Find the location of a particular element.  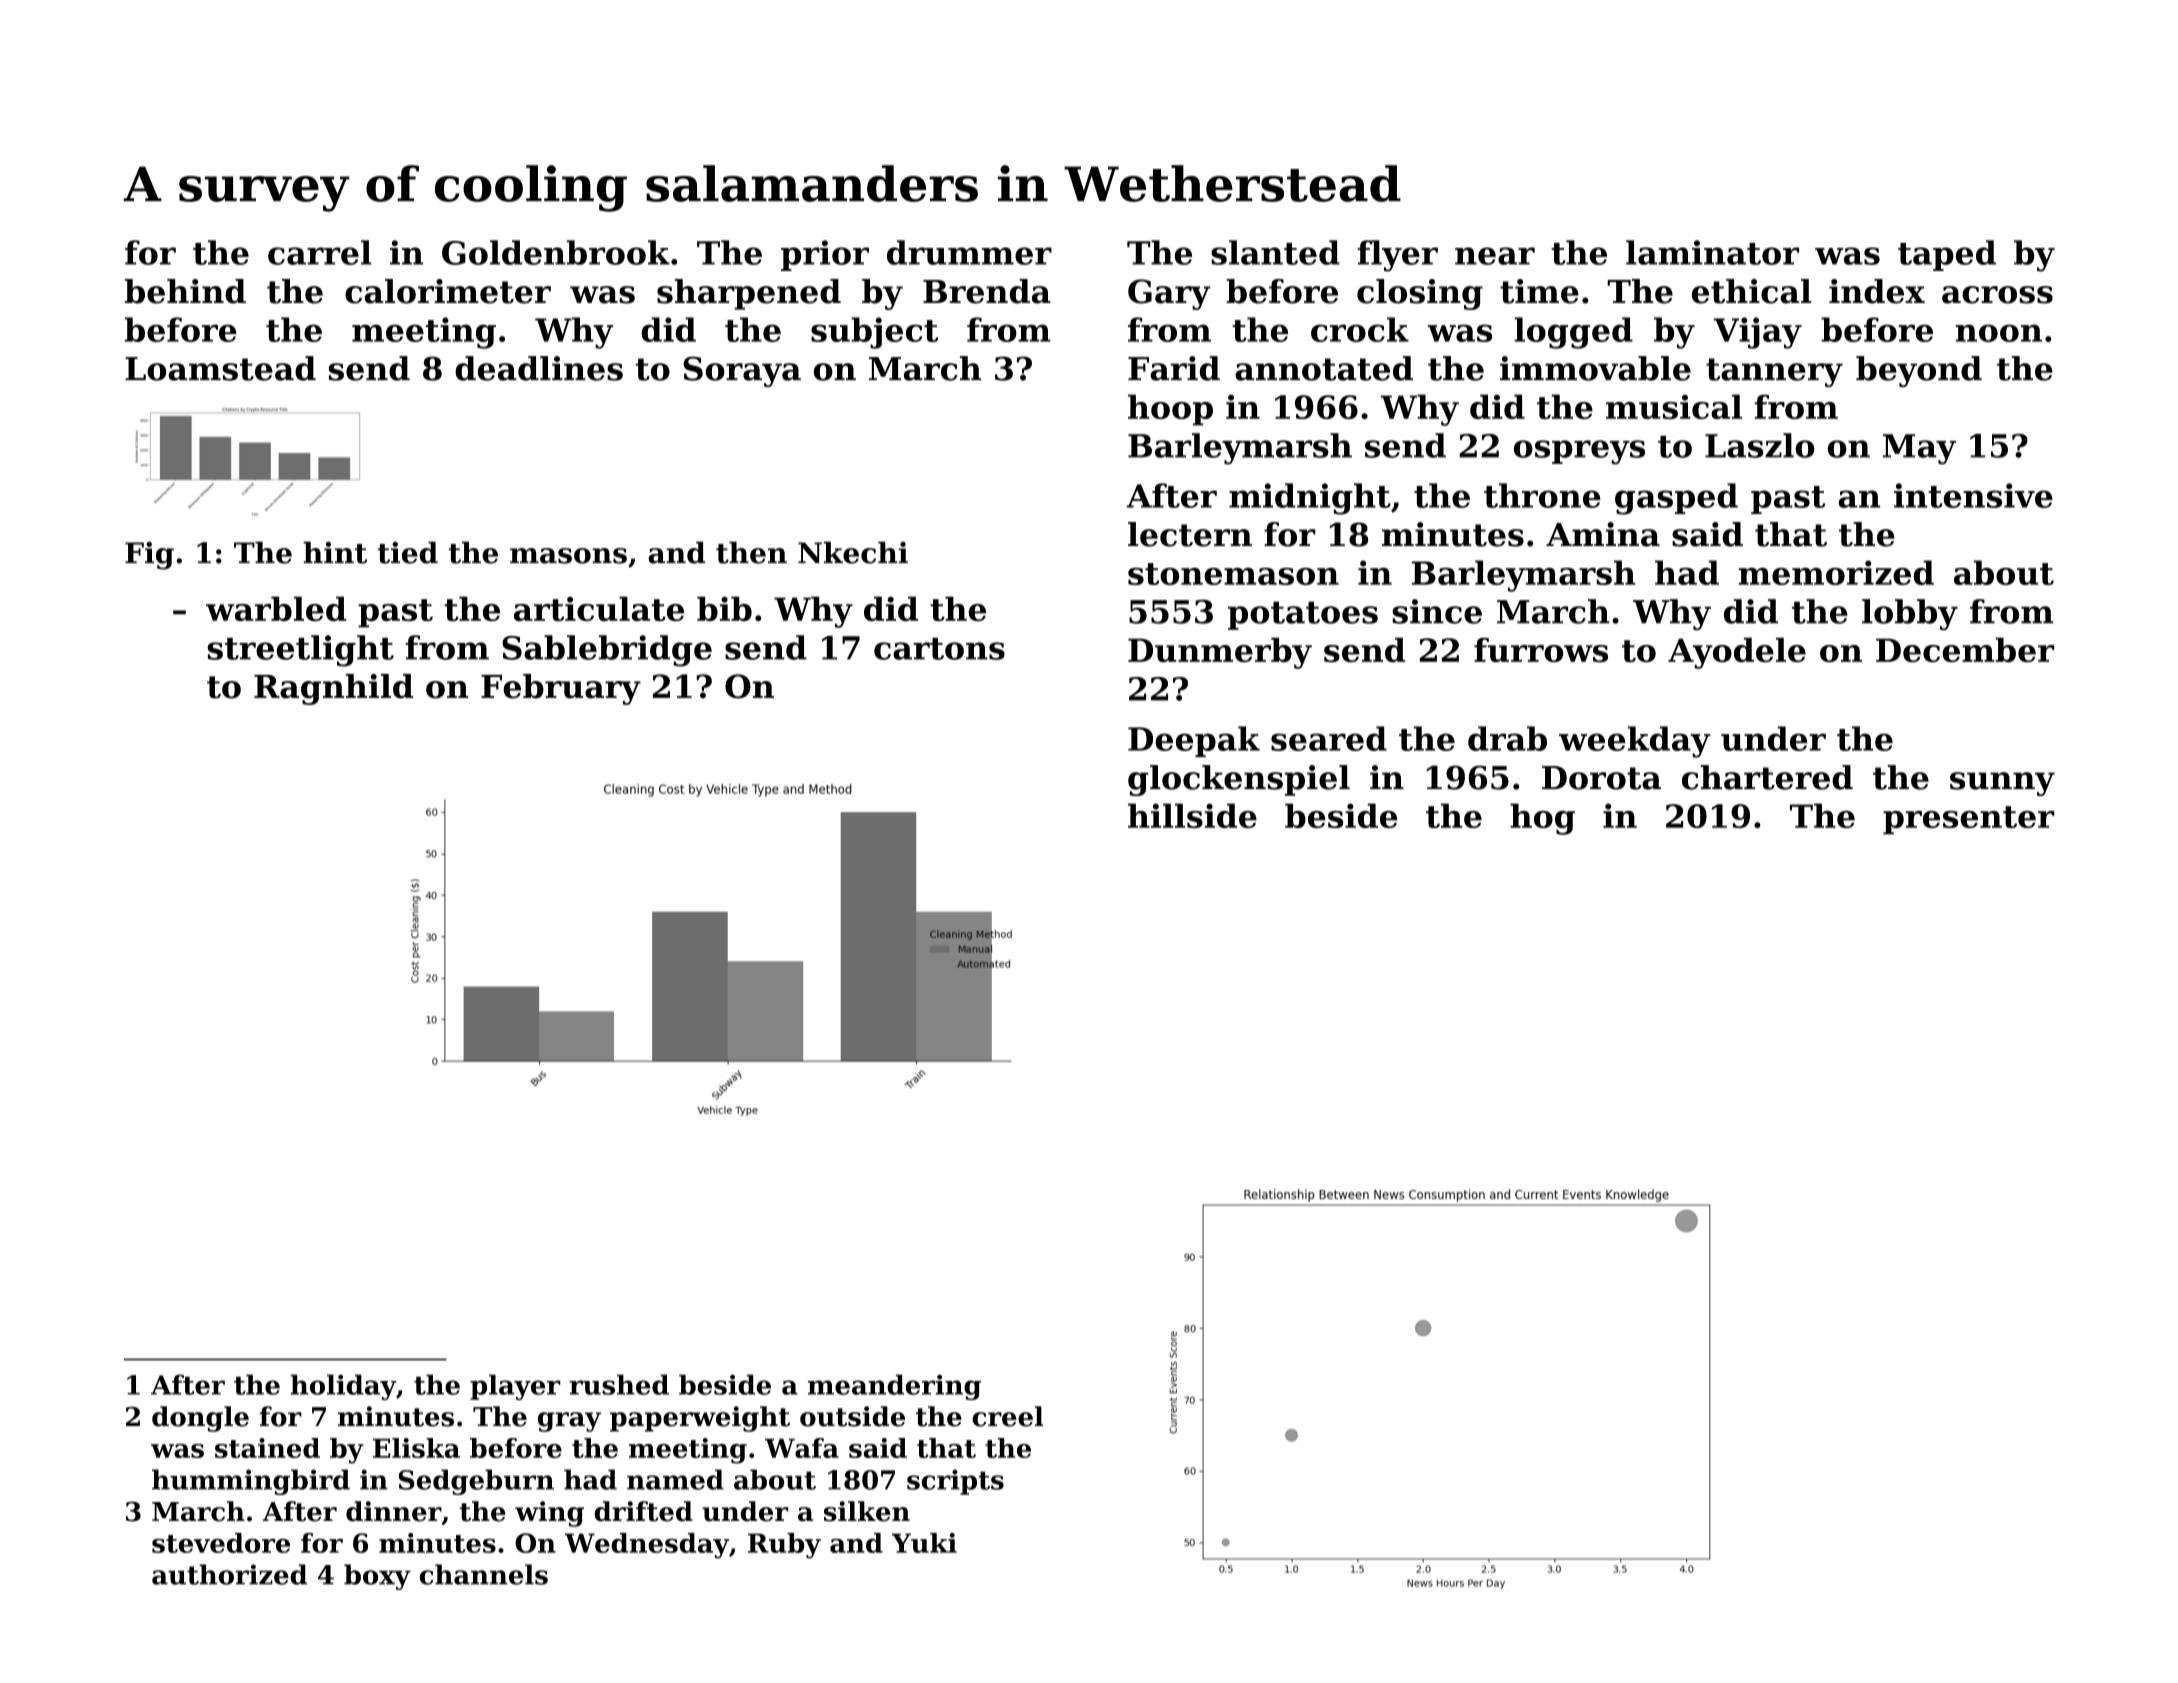

glockenspiel is located at coordinates (1239, 780).
